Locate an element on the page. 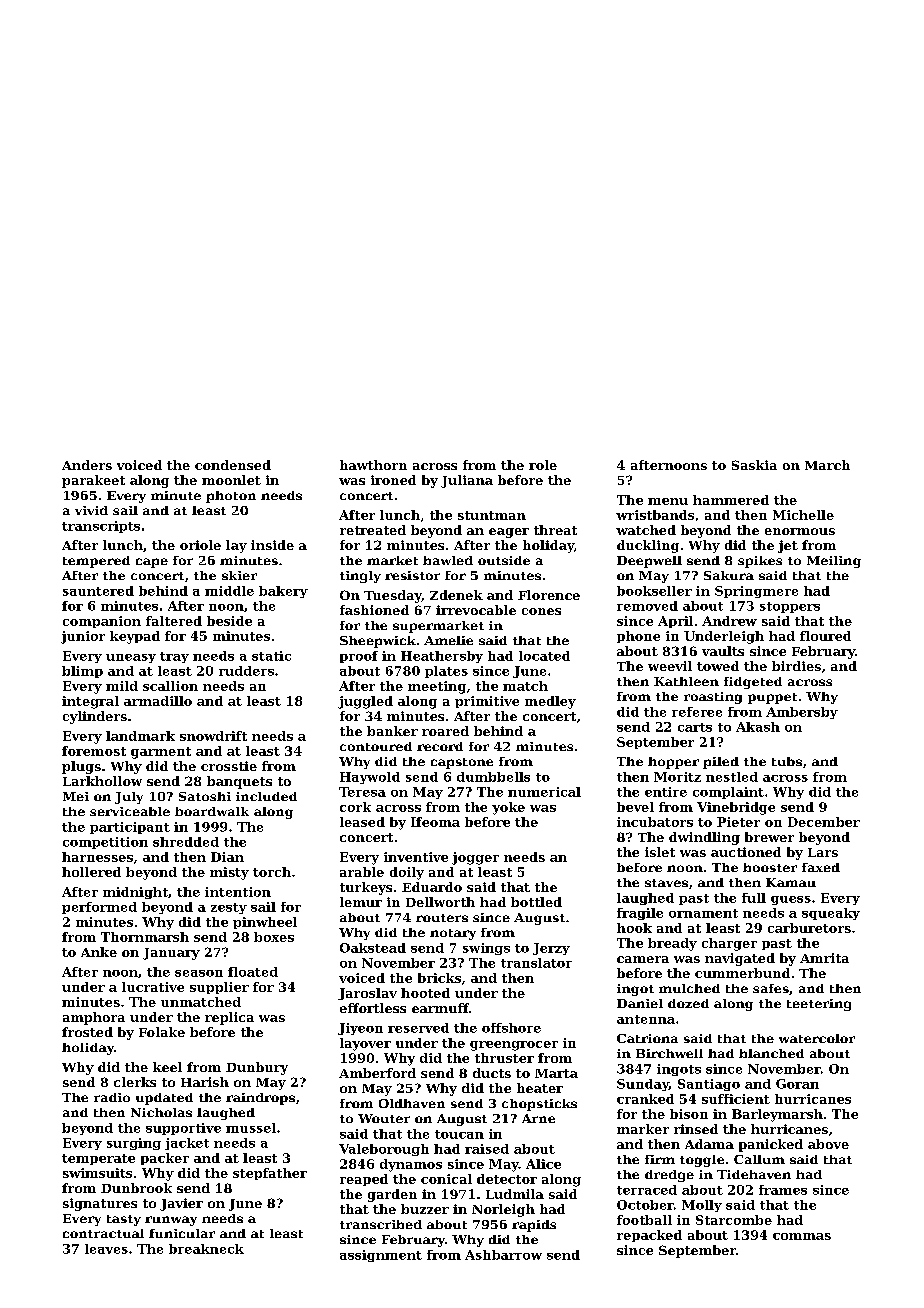 The height and width of the image is (1308, 924). snowdrift is located at coordinates (213, 736).
